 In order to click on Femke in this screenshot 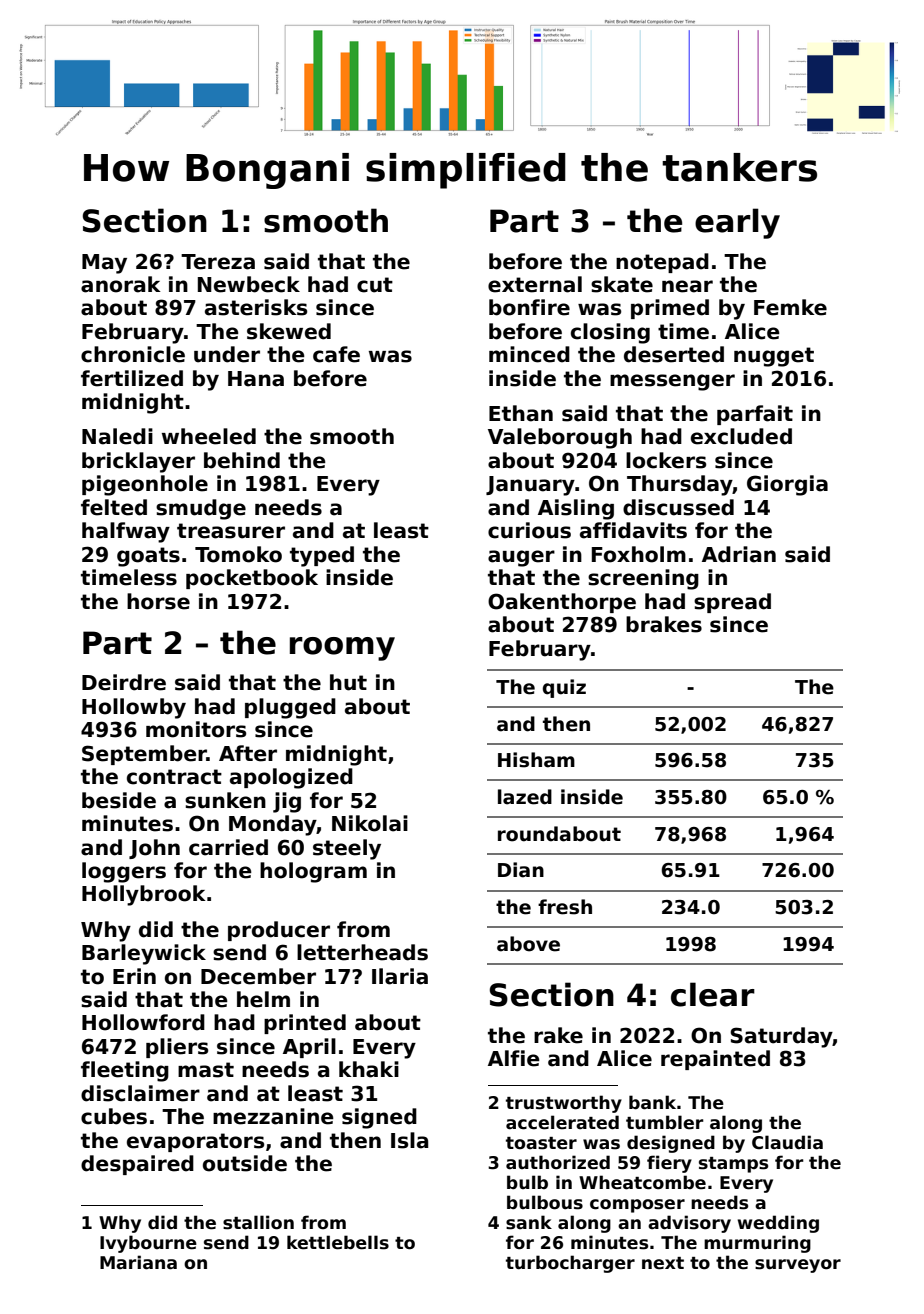, I will do `click(790, 307)`.
